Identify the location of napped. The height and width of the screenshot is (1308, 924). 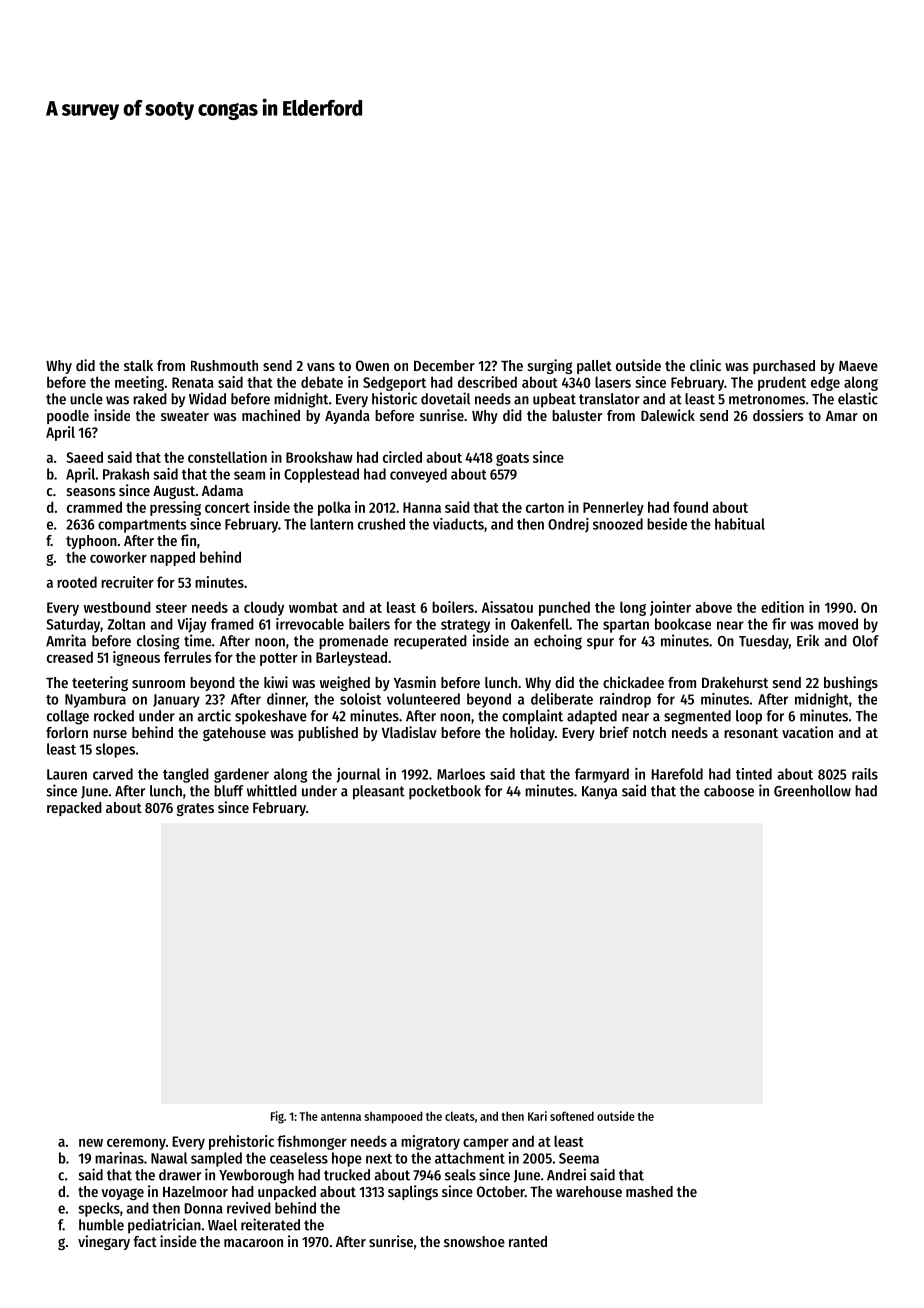
(172, 558).
